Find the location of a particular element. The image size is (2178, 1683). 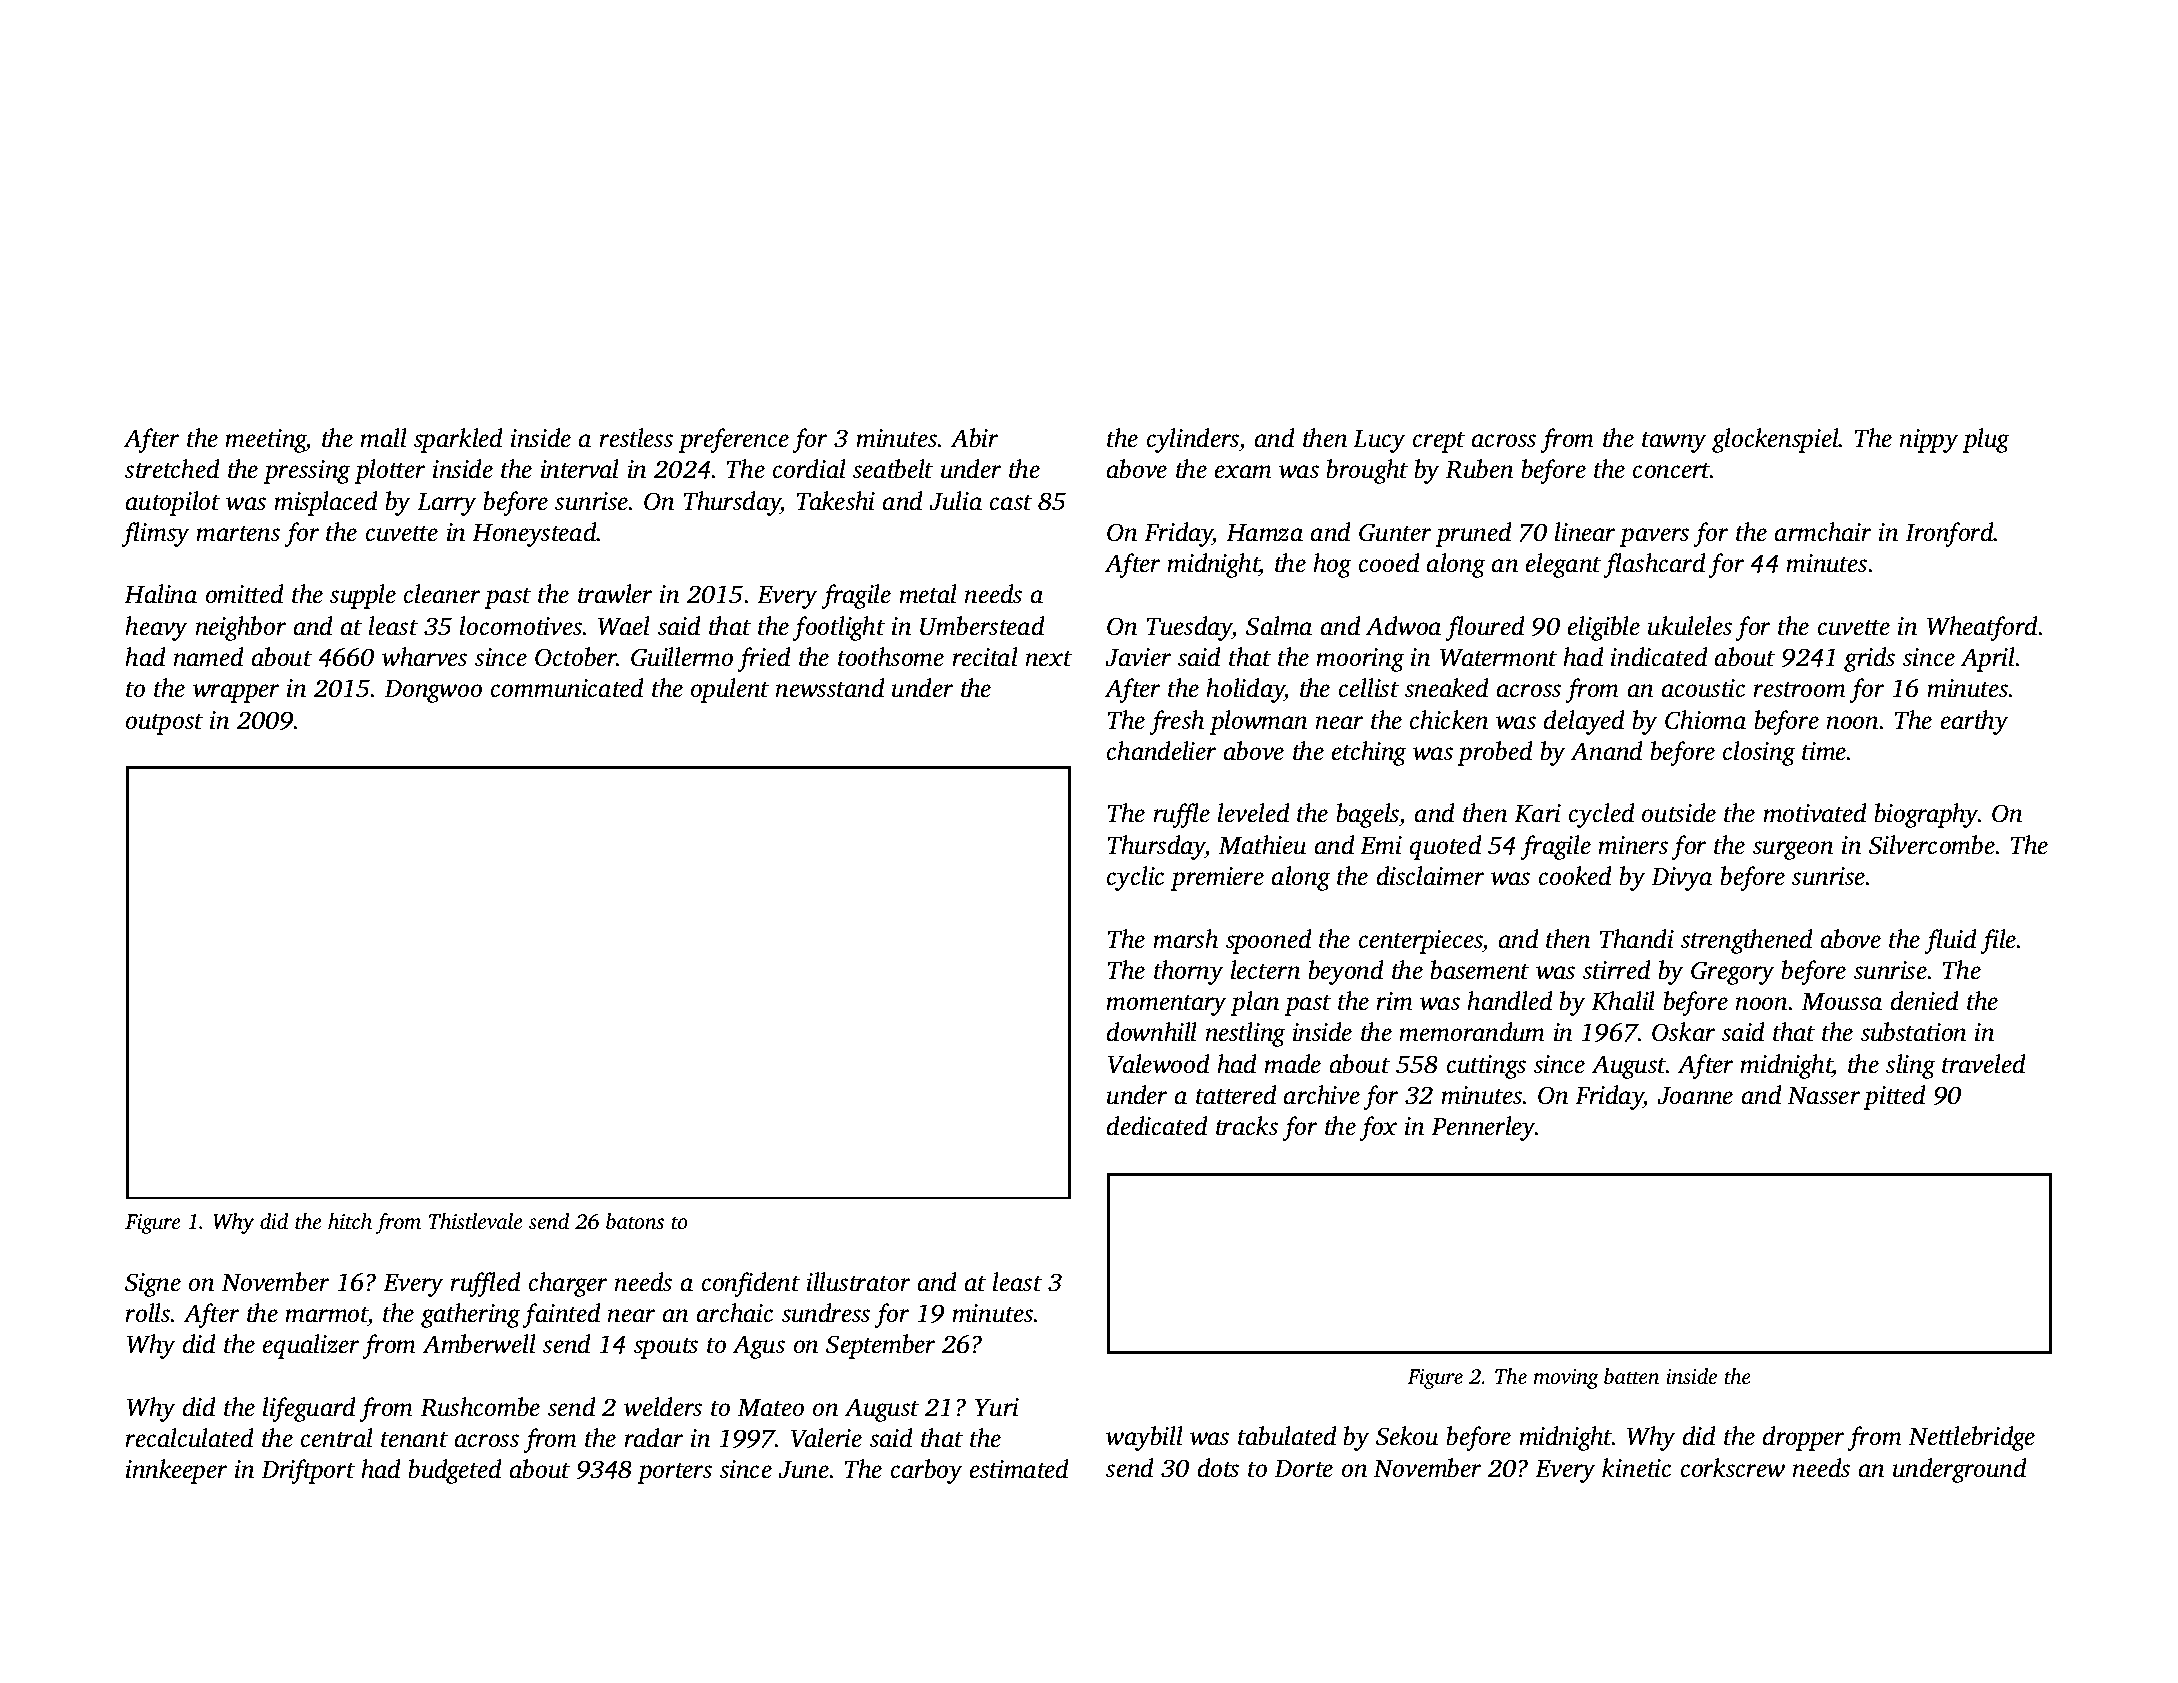

denied is located at coordinates (1925, 1001).
